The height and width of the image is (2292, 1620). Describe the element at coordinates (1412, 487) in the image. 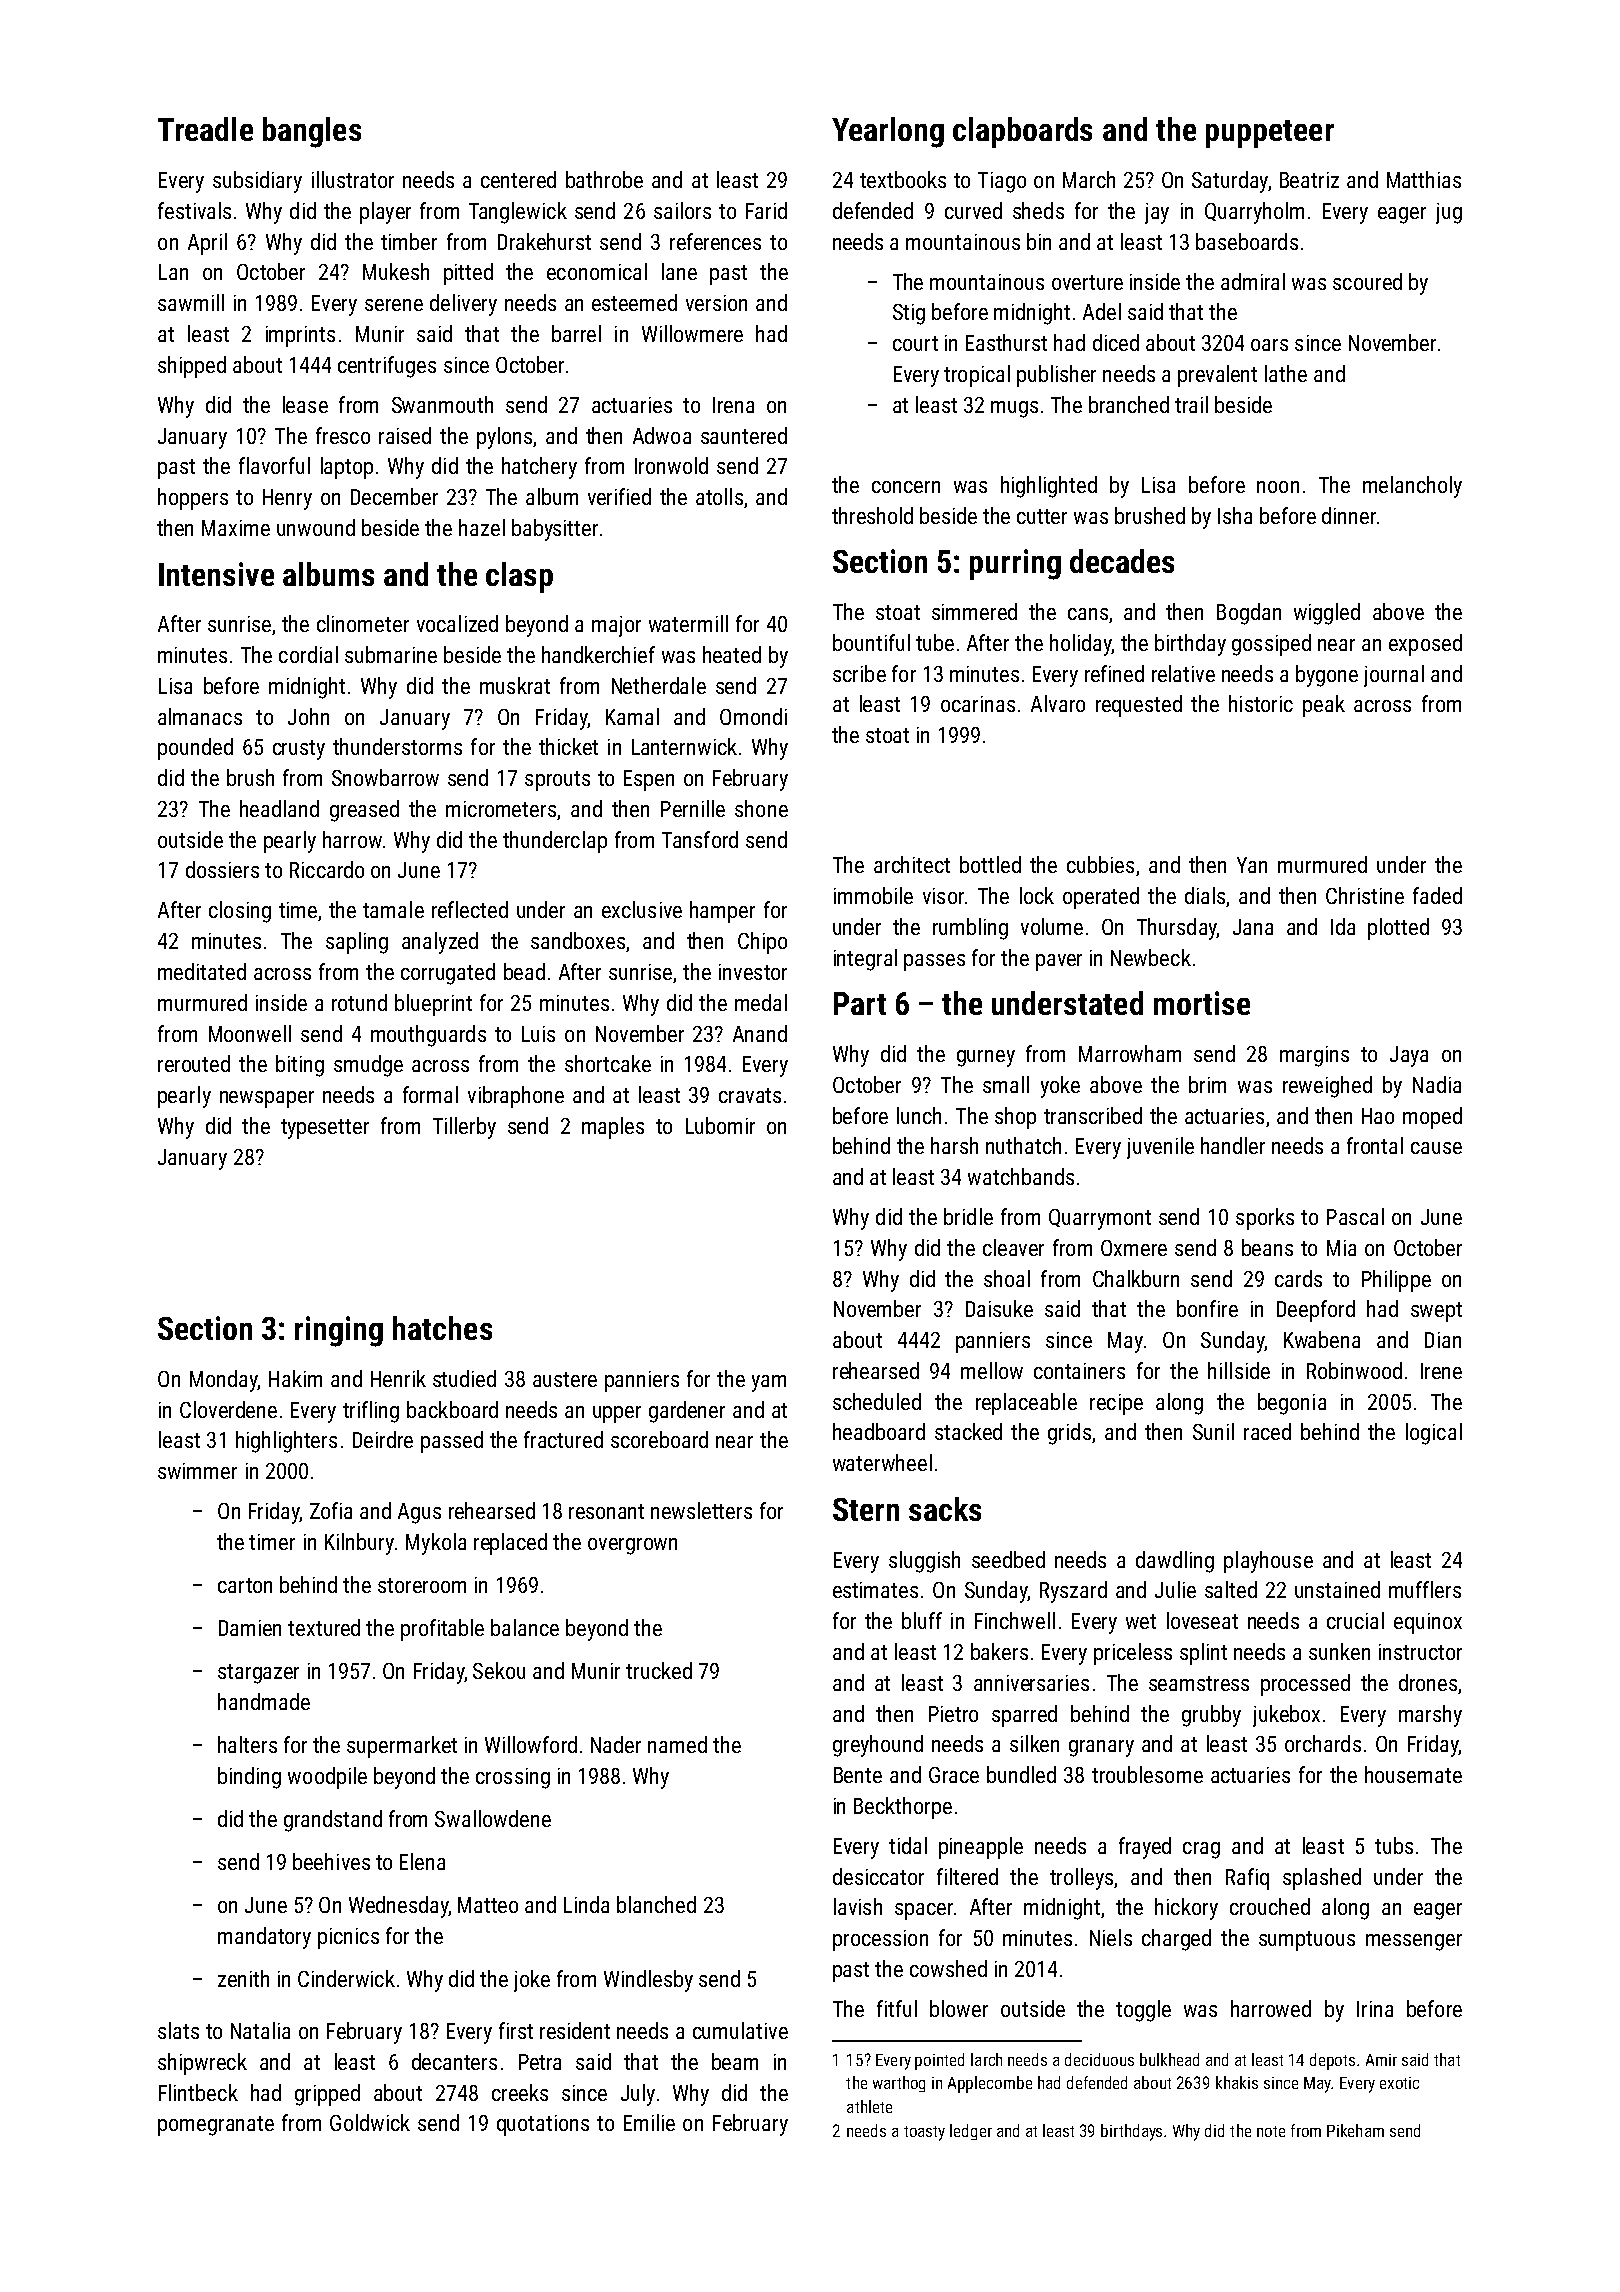

I see `melancholy` at that location.
